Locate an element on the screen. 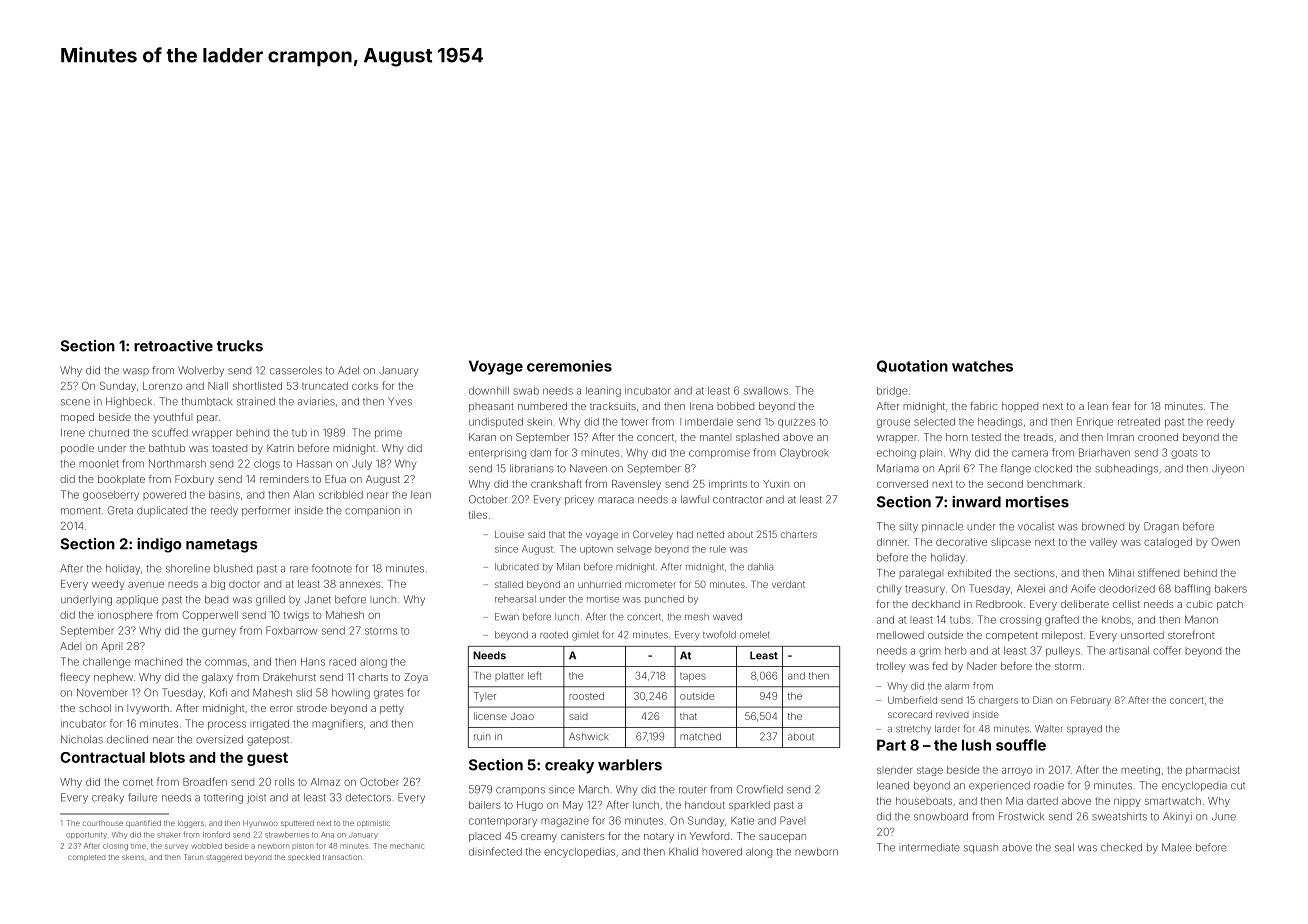 The width and height of the screenshot is (1308, 924). decorative is located at coordinates (961, 542).
